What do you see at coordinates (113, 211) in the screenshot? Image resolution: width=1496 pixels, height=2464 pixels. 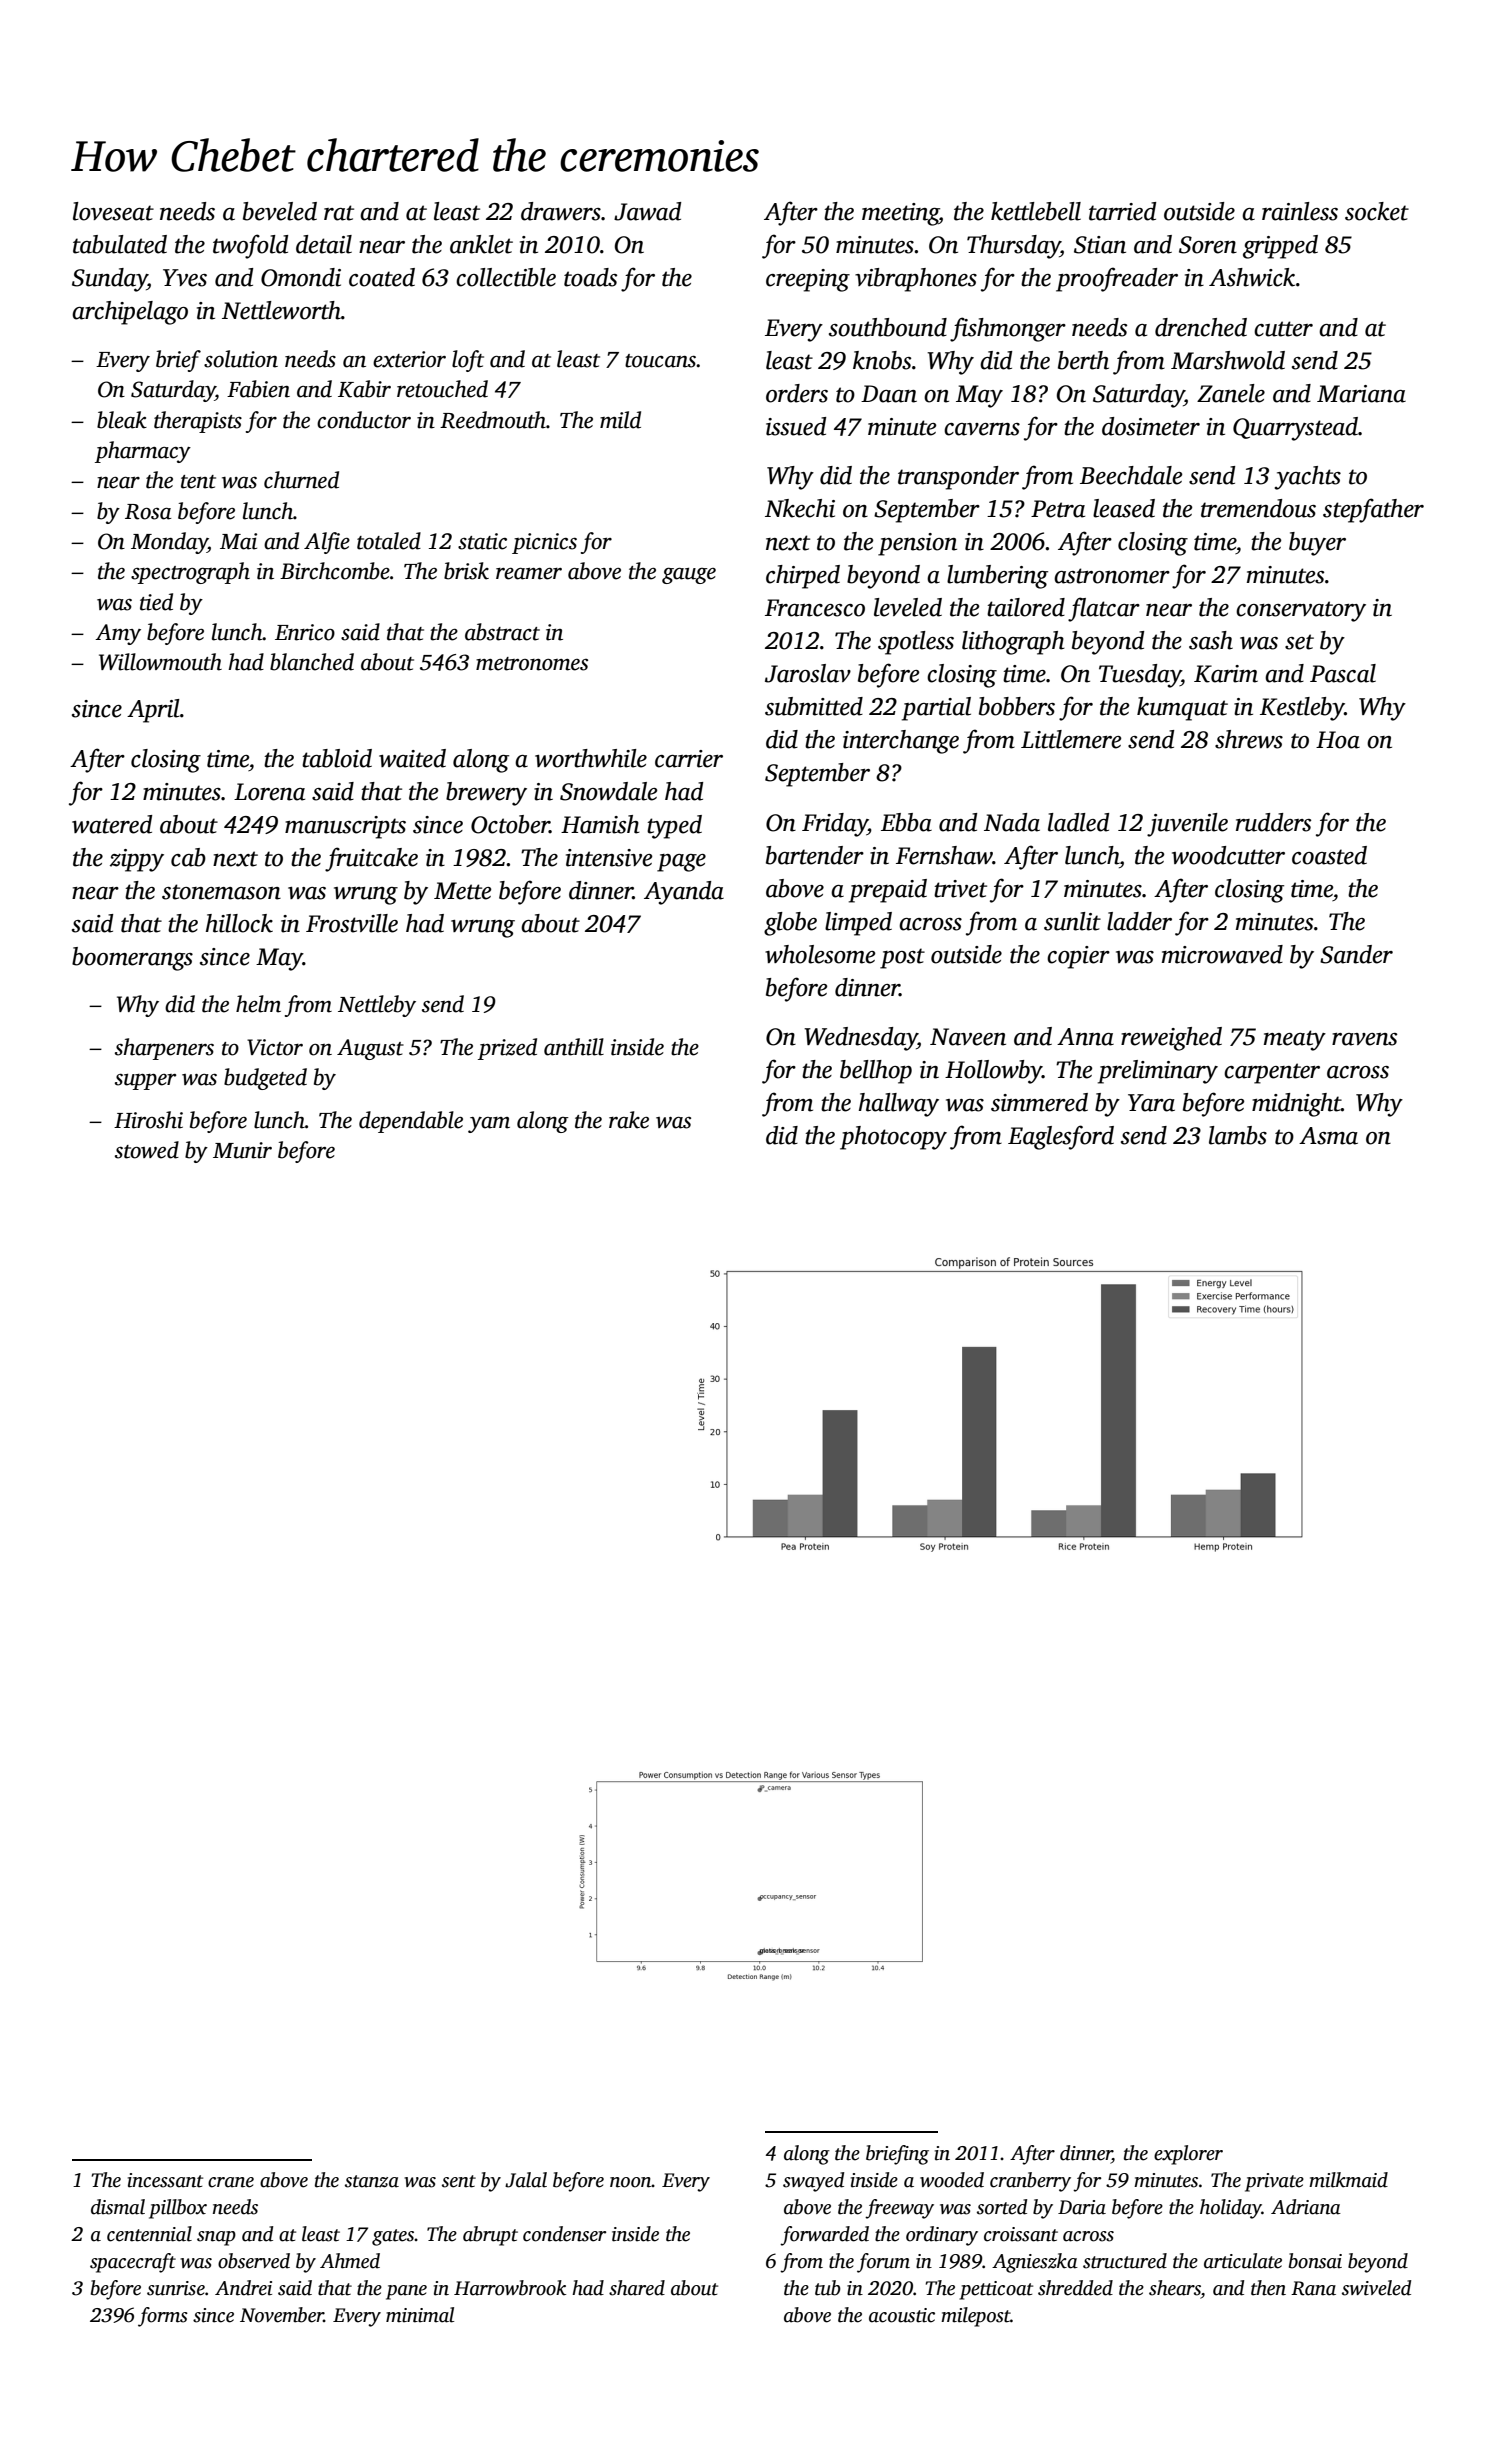 I see `loveseat` at bounding box center [113, 211].
